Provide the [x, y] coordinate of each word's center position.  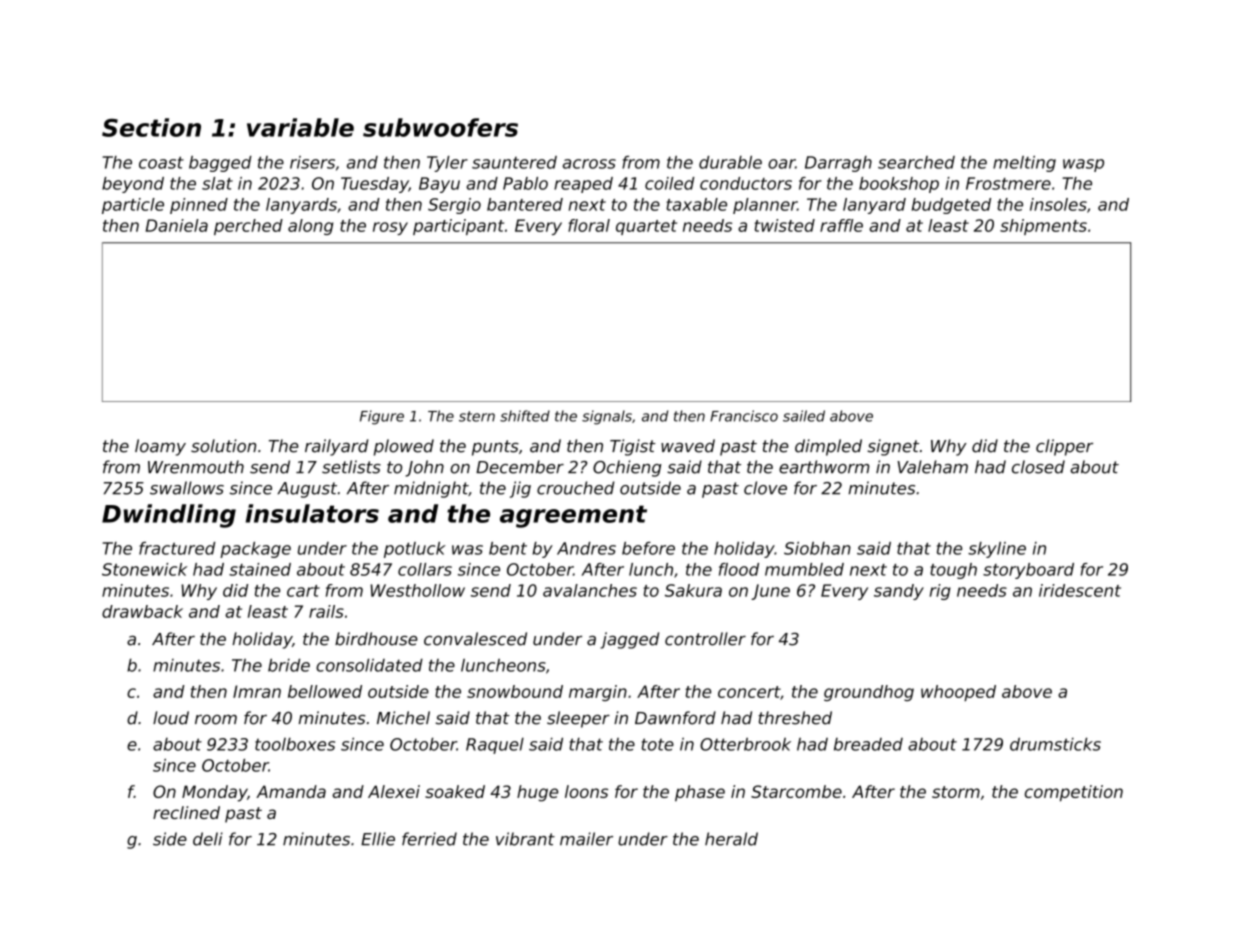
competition [1074, 793]
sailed [804, 416]
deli [208, 839]
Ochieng [627, 468]
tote [658, 744]
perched [248, 227]
